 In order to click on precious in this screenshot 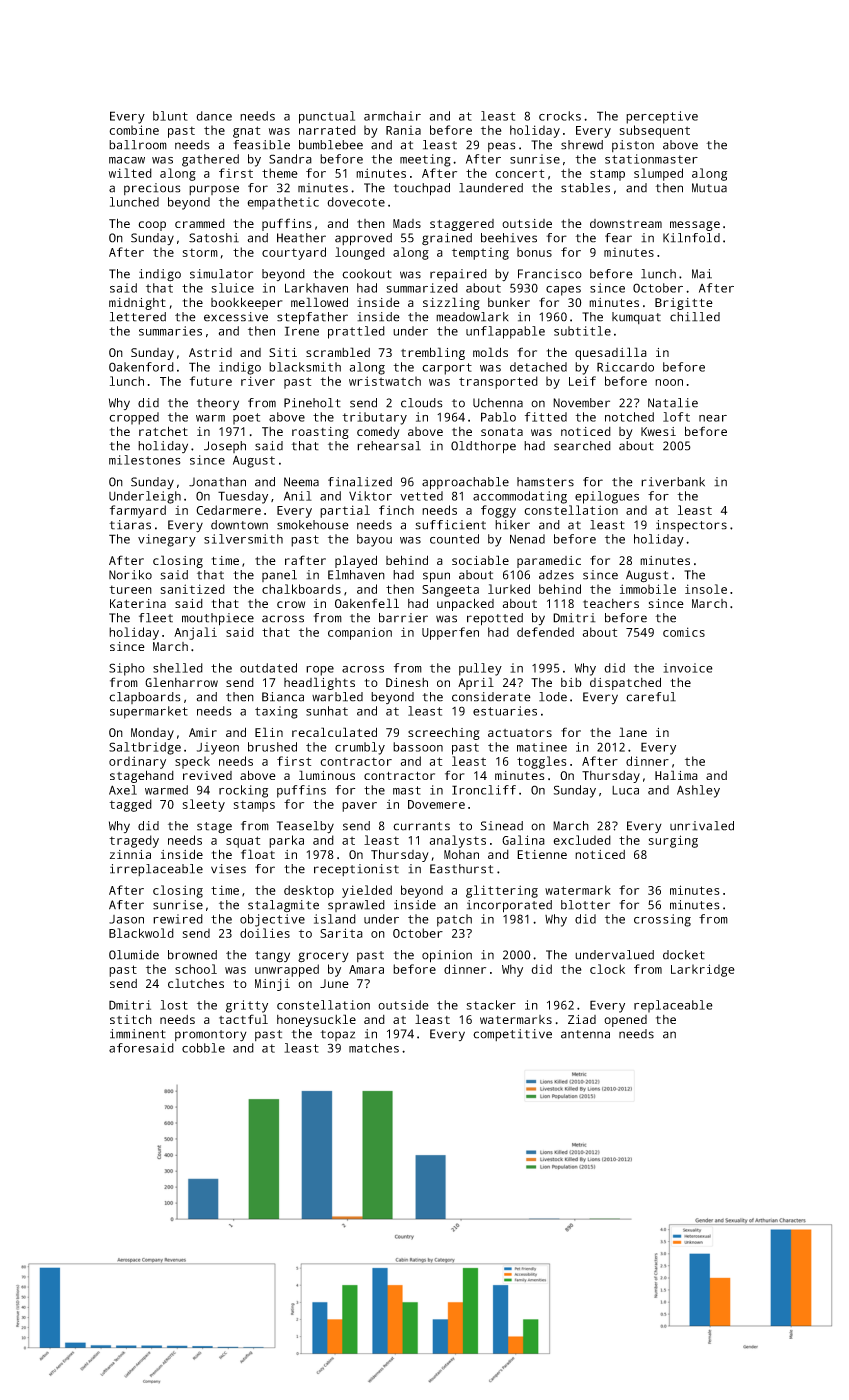, I will do `click(152, 189)`.
